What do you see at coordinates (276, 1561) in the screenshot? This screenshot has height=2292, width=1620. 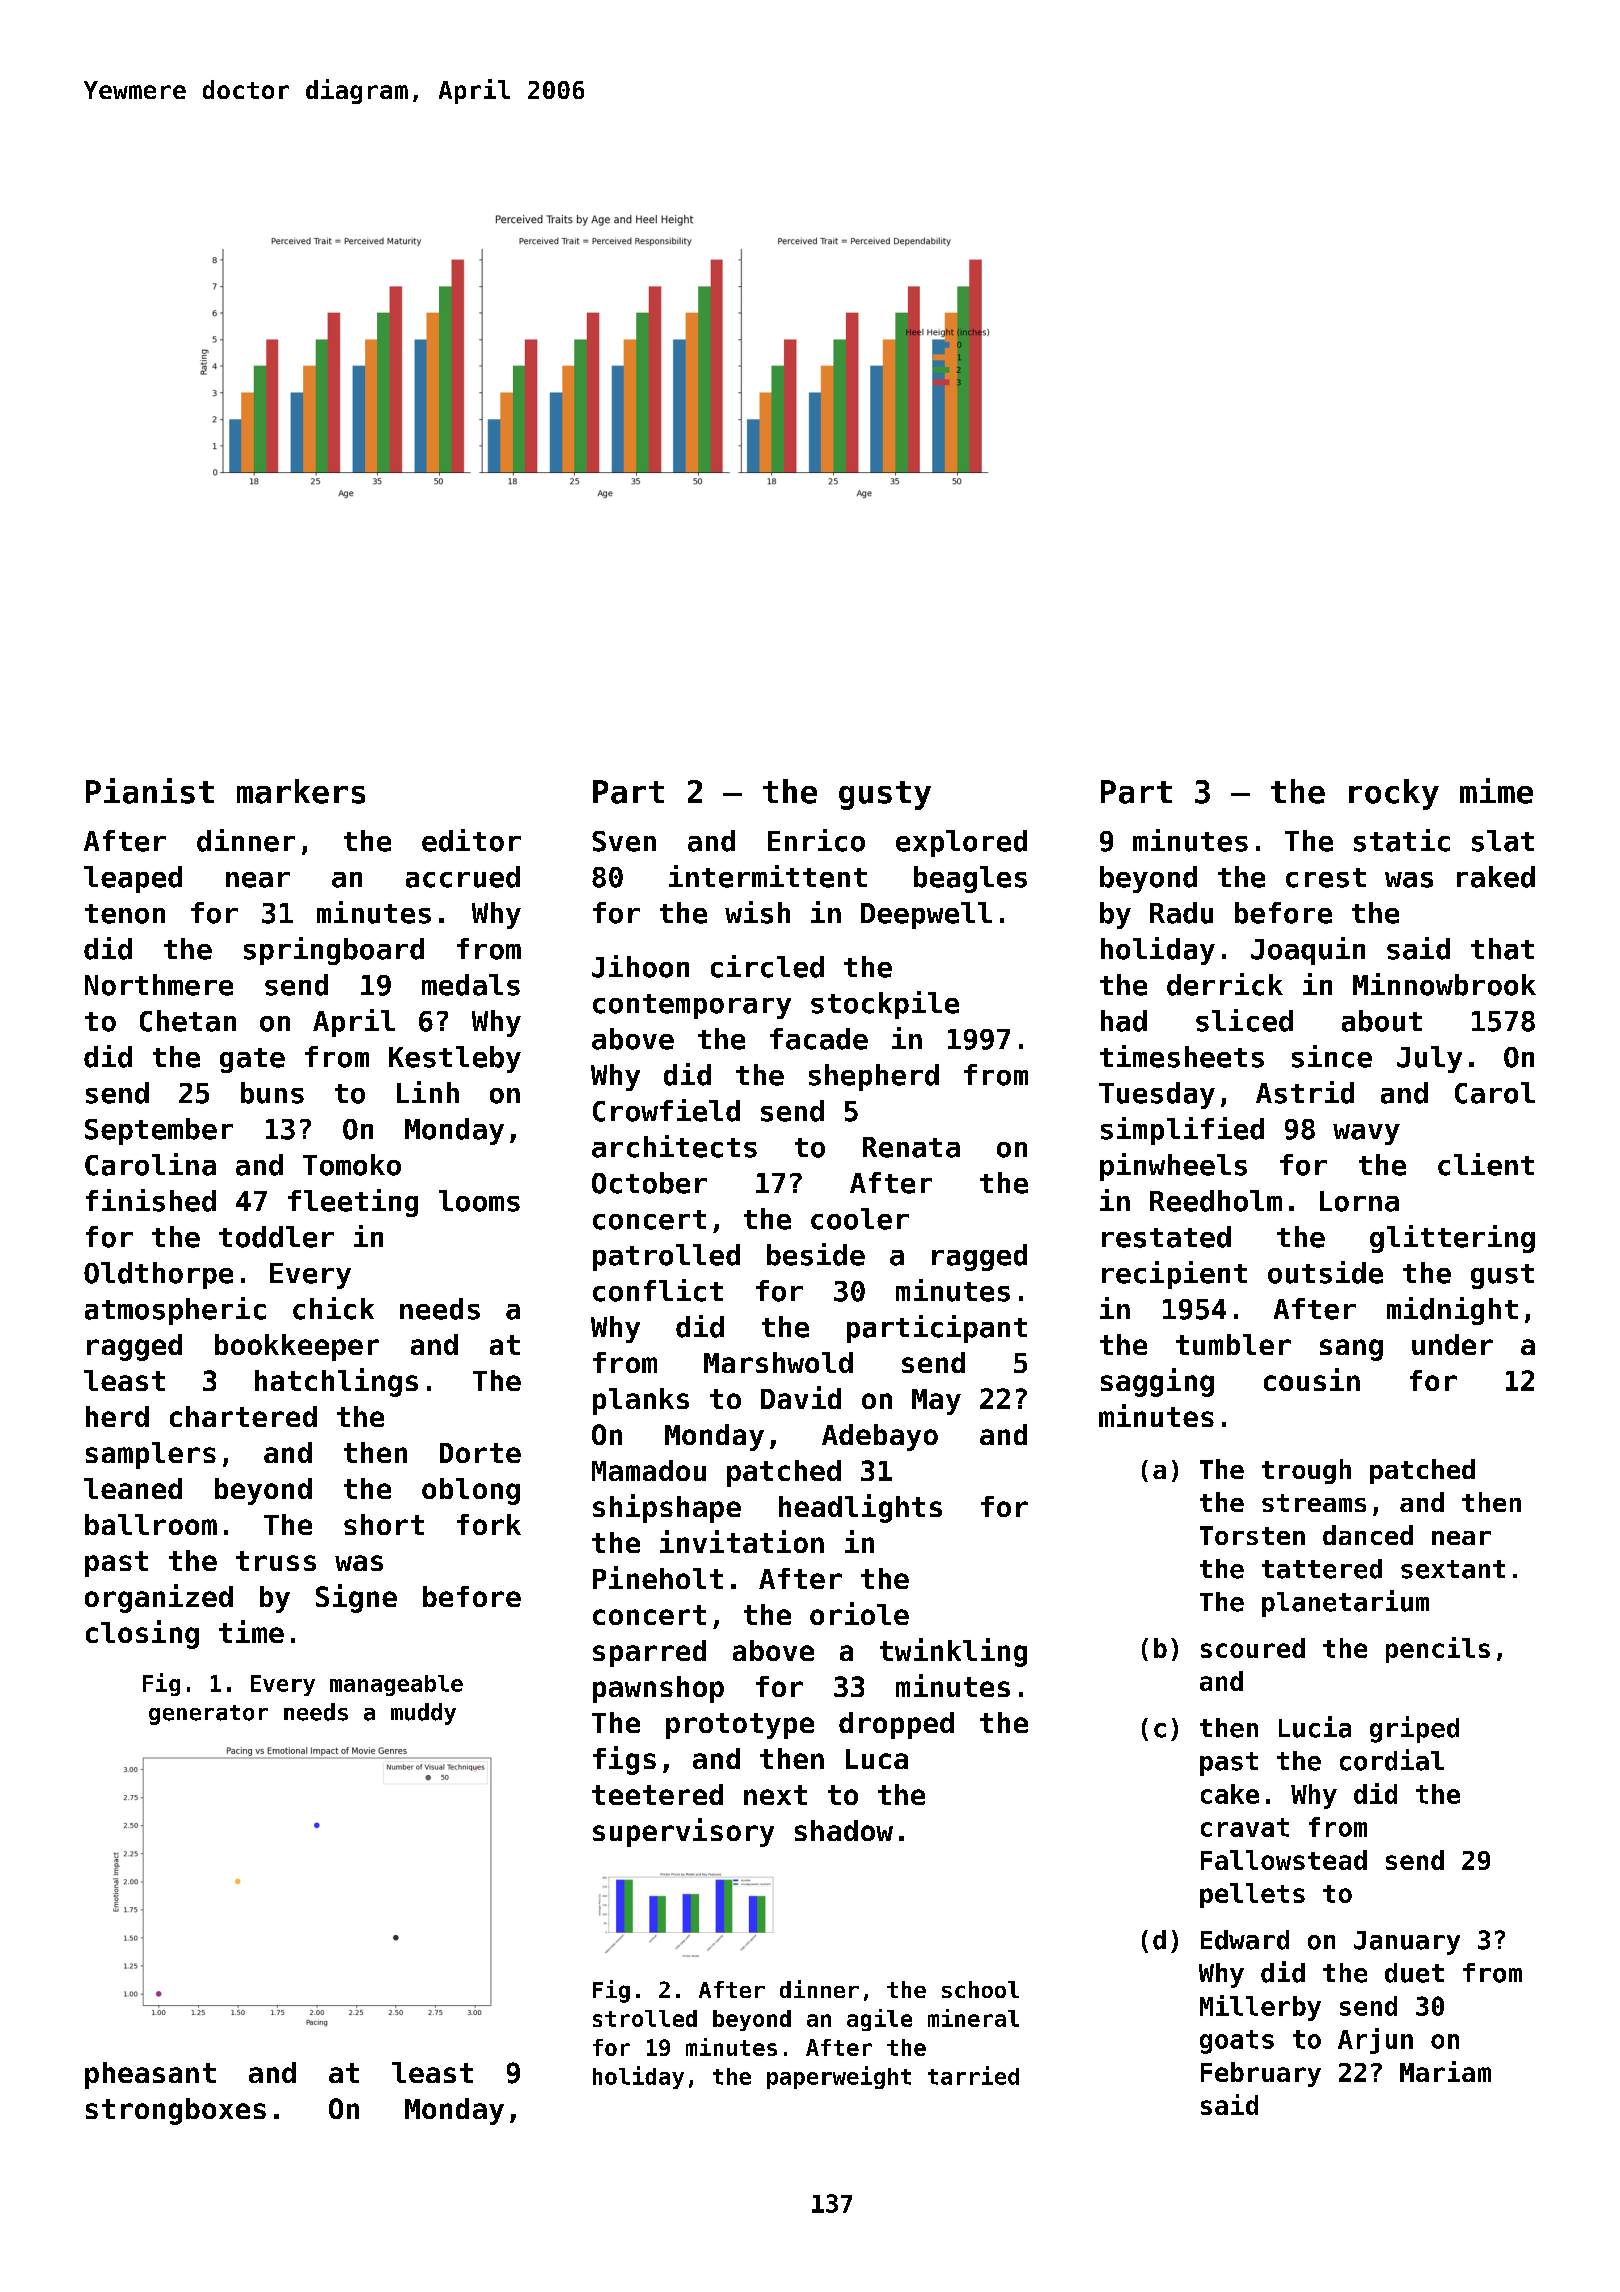 I see `truss` at bounding box center [276, 1561].
